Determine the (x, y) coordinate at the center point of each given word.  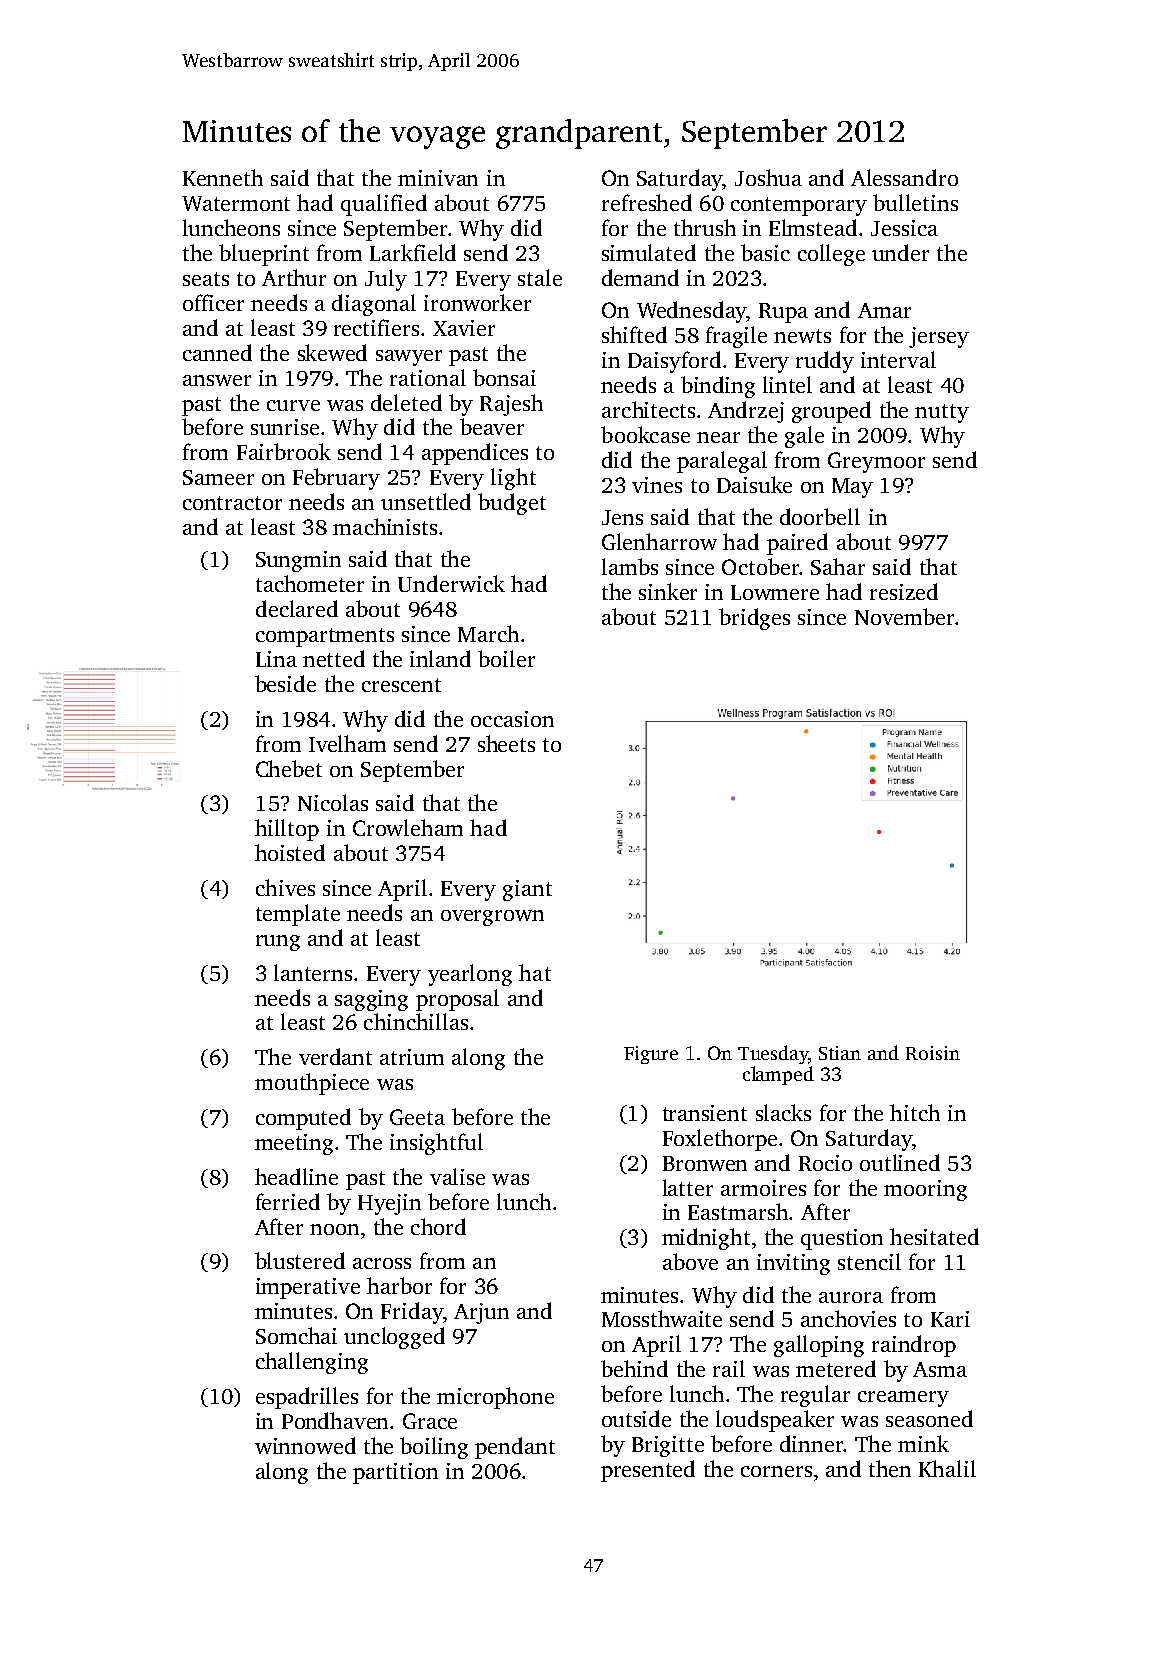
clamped (778, 1075)
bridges (754, 619)
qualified (384, 205)
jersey (939, 337)
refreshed (647, 202)
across (382, 1263)
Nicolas (333, 802)
